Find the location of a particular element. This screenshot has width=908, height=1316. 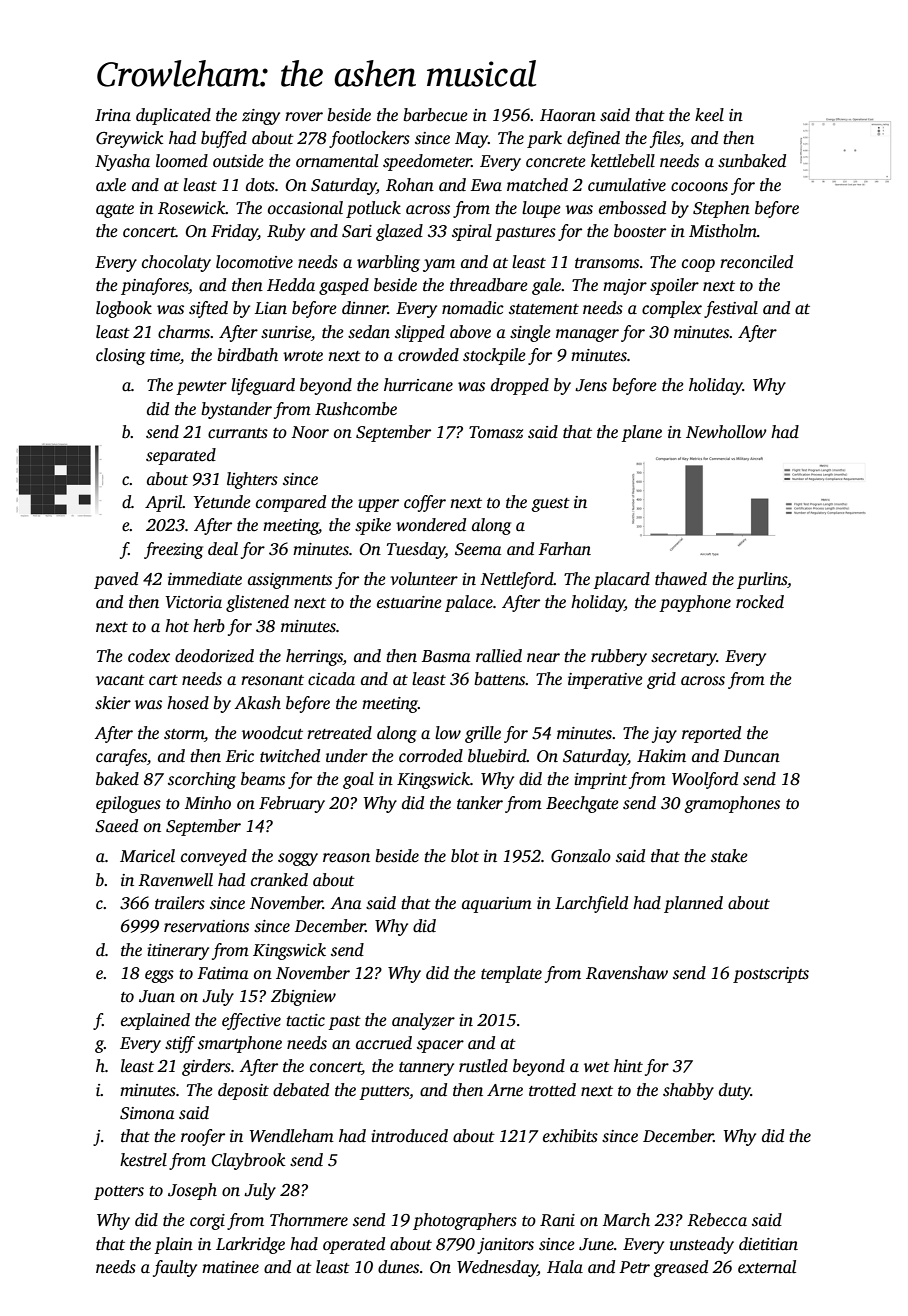

operated is located at coordinates (354, 1245).
